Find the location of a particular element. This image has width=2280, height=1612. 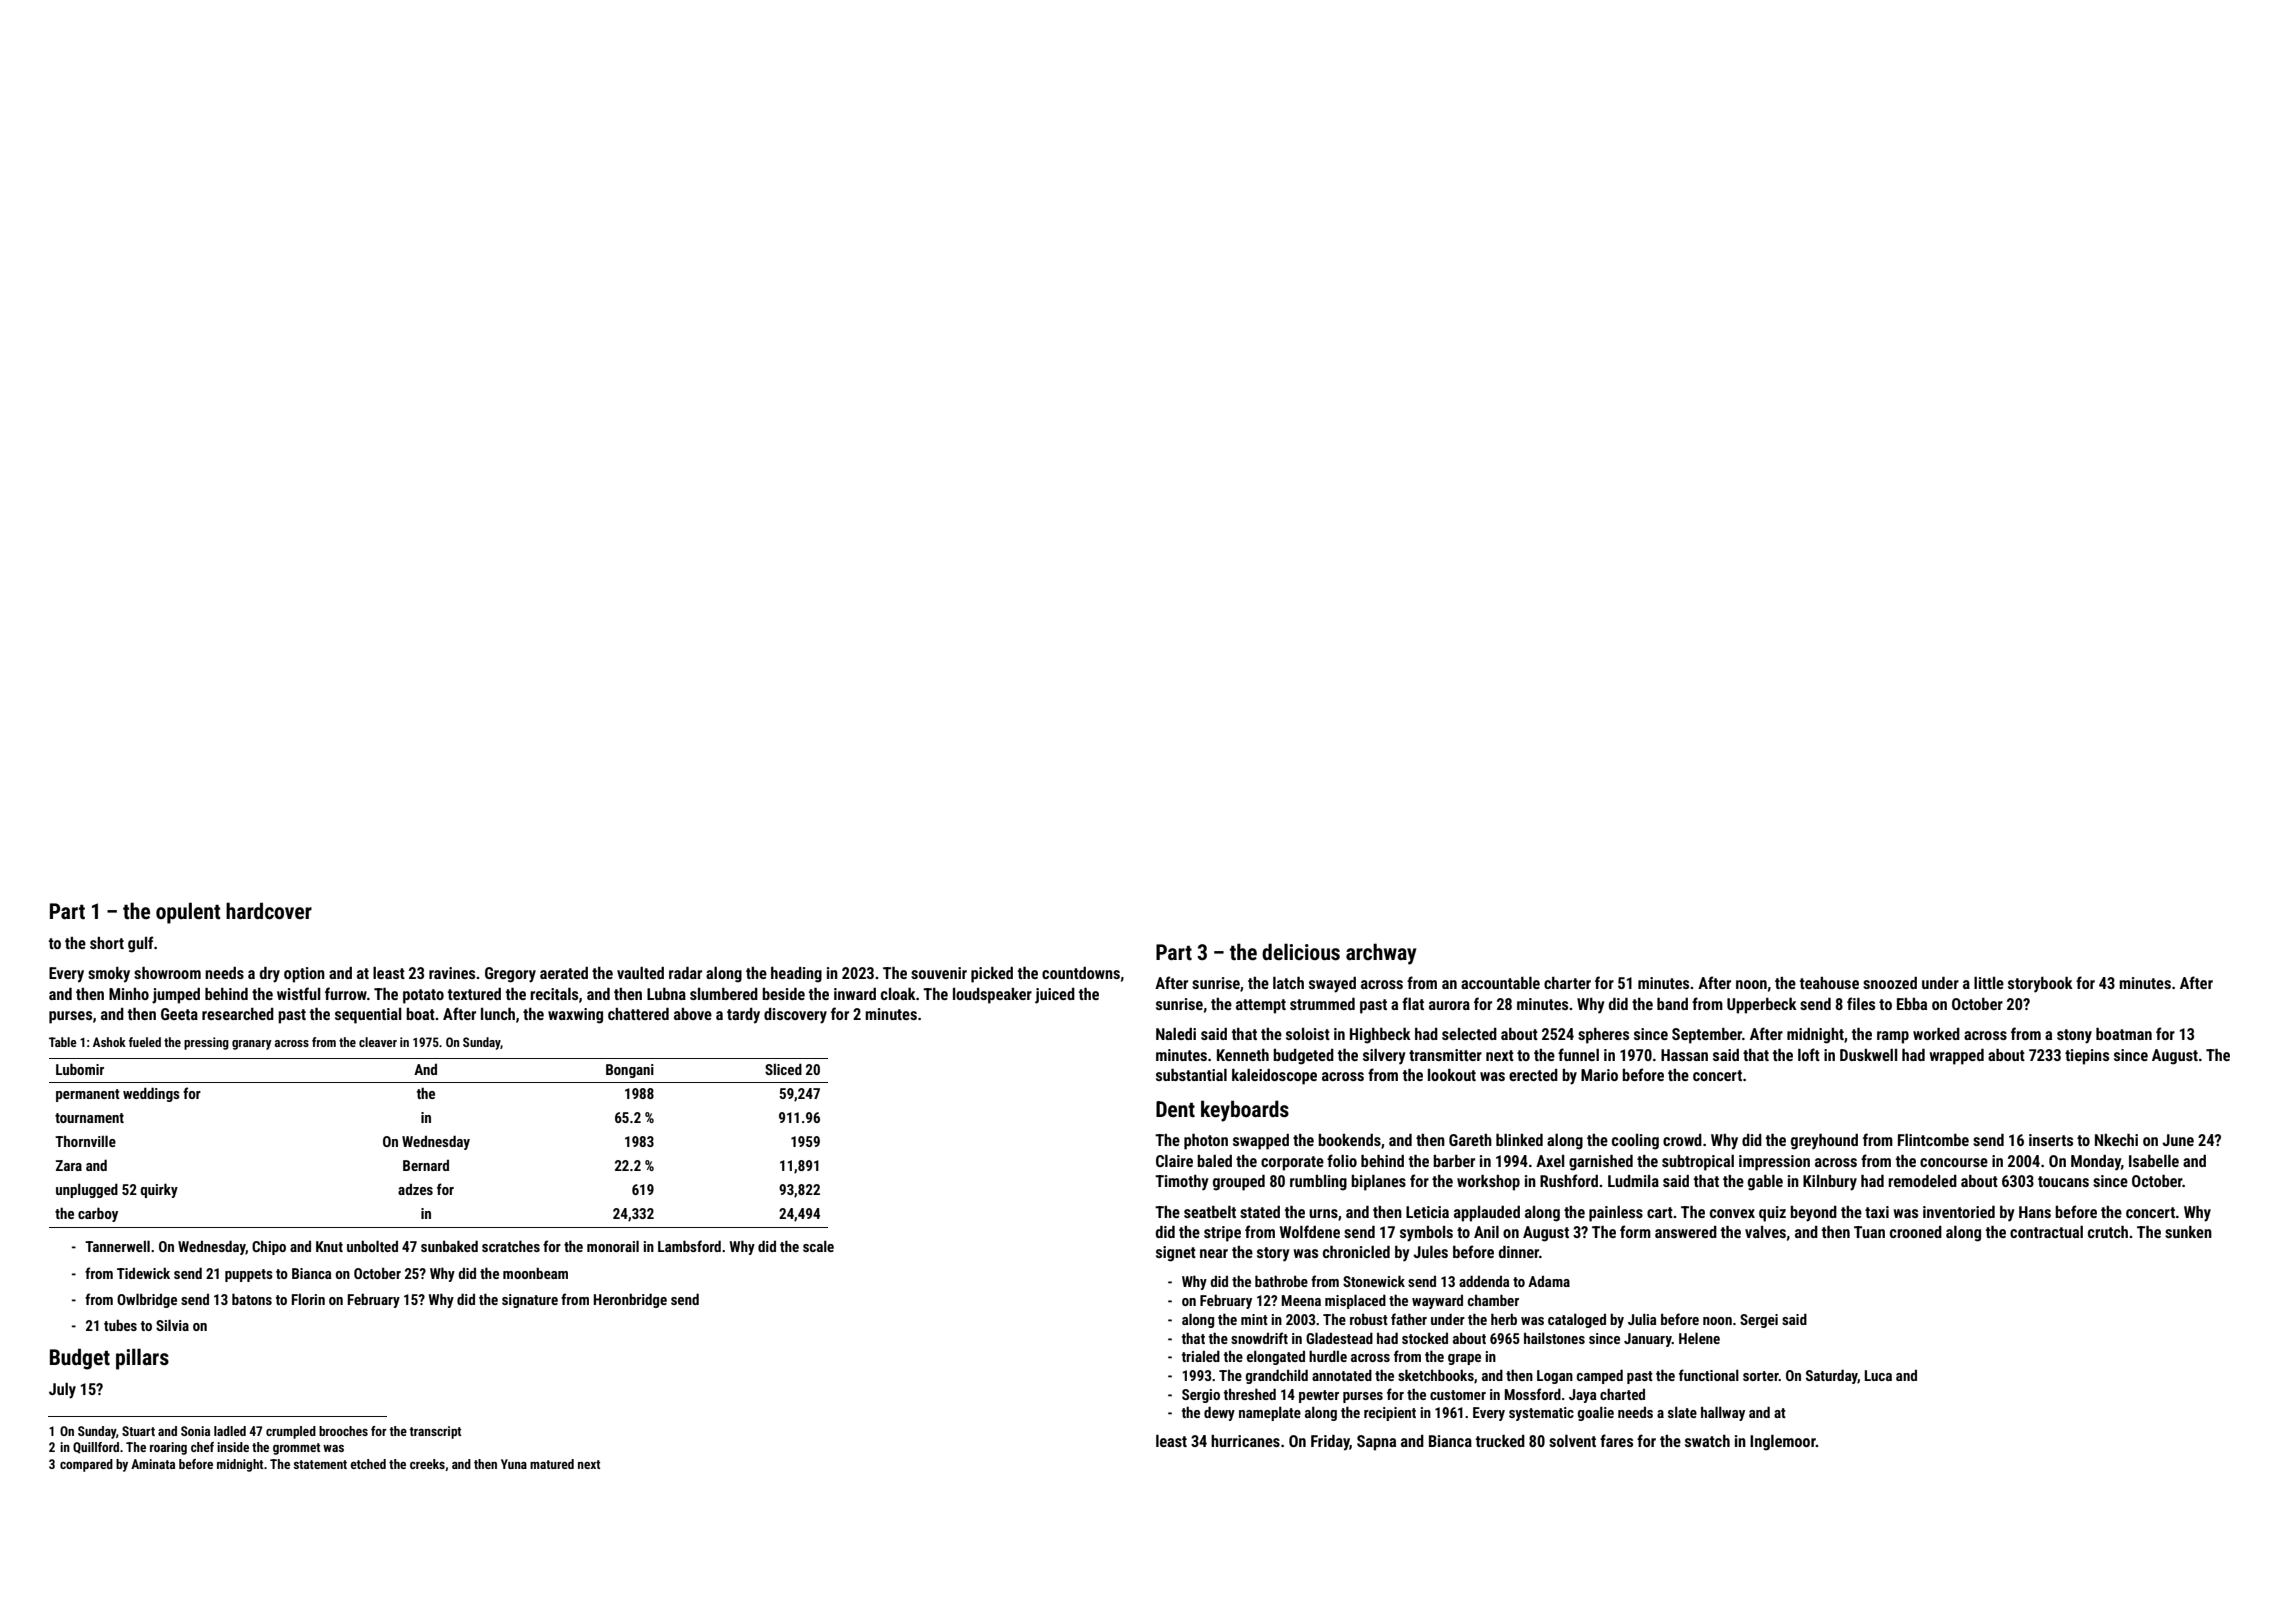

Sergei is located at coordinates (1759, 1321).
